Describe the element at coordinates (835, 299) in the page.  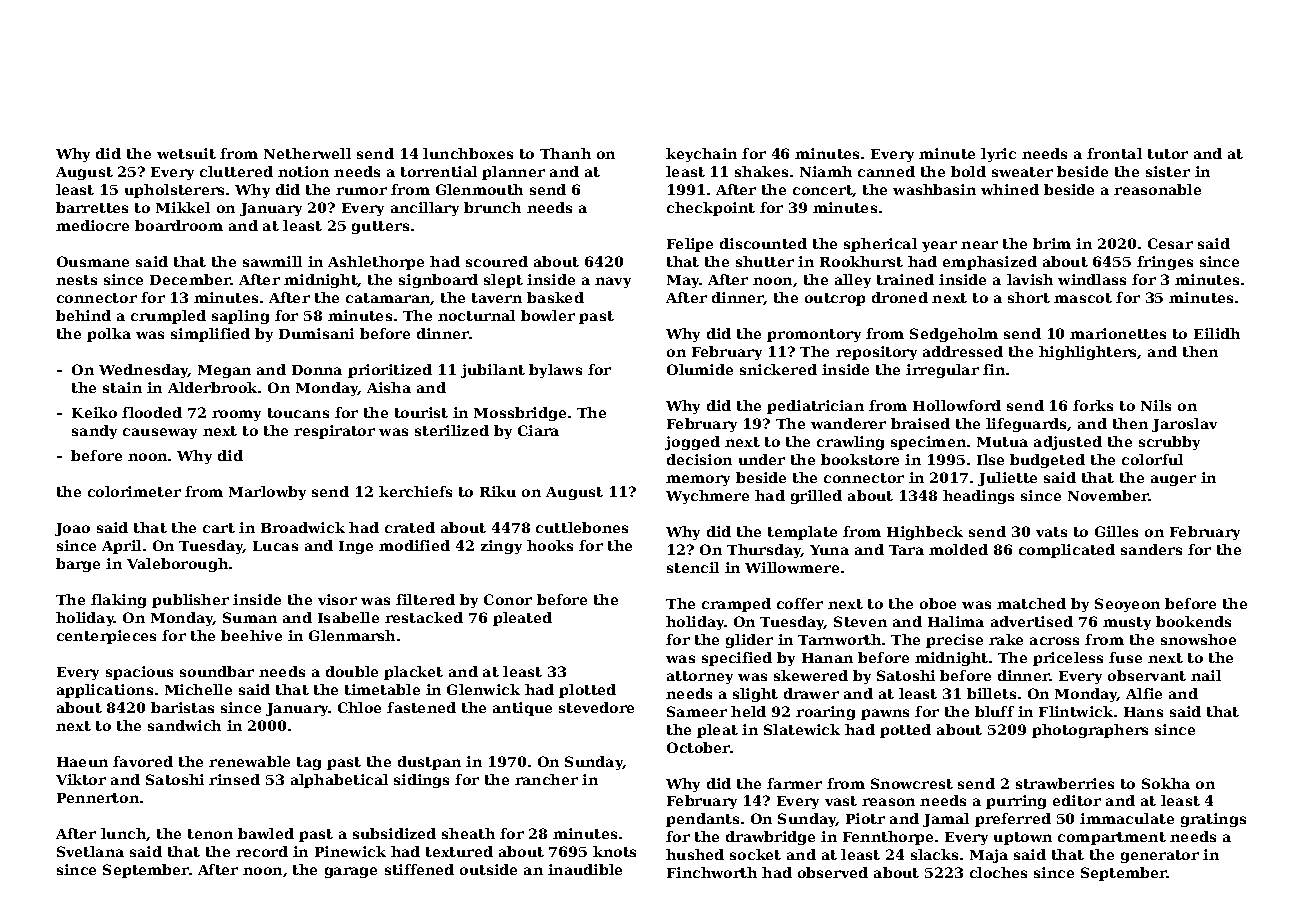
I see `outcrop` at that location.
